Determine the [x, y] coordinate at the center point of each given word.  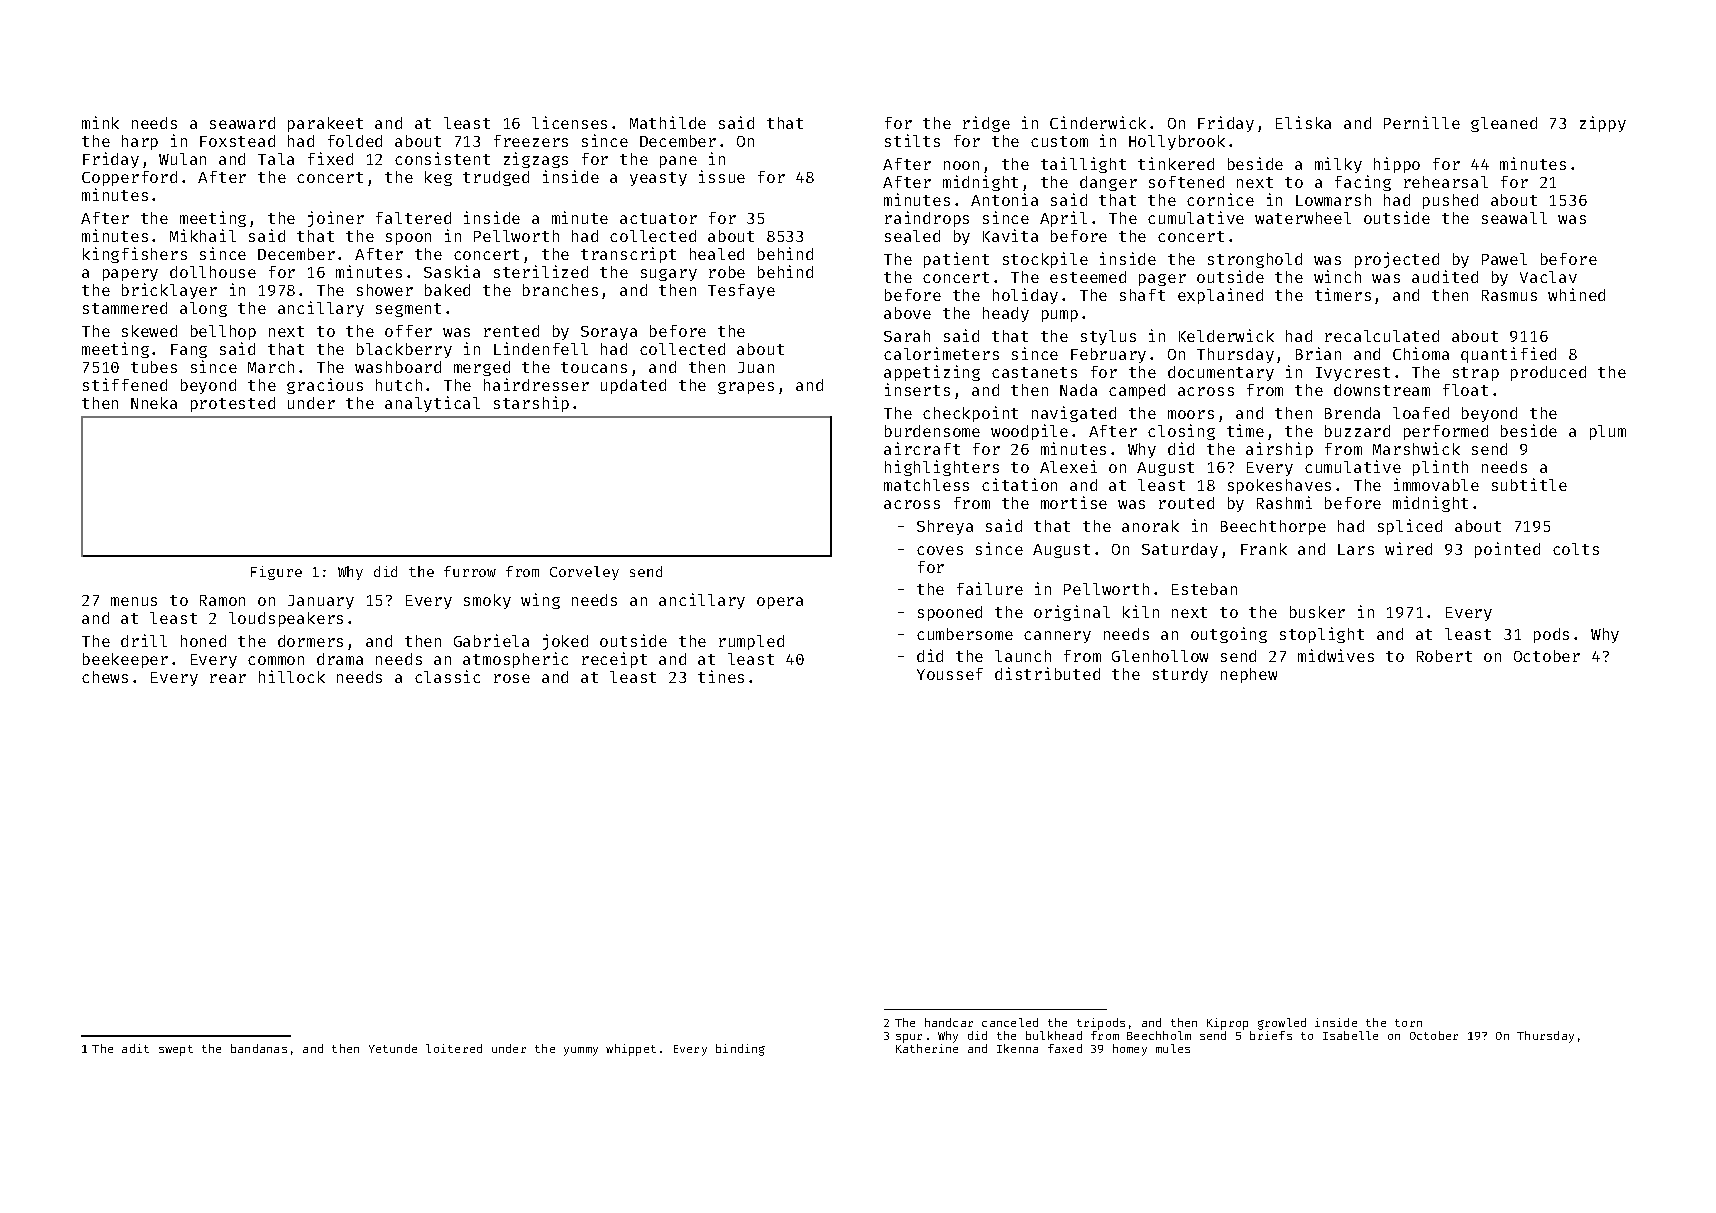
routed [1186, 503]
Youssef [950, 674]
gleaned [1504, 124]
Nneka [154, 403]
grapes [746, 388]
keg [438, 178]
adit [135, 1048]
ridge [986, 124]
